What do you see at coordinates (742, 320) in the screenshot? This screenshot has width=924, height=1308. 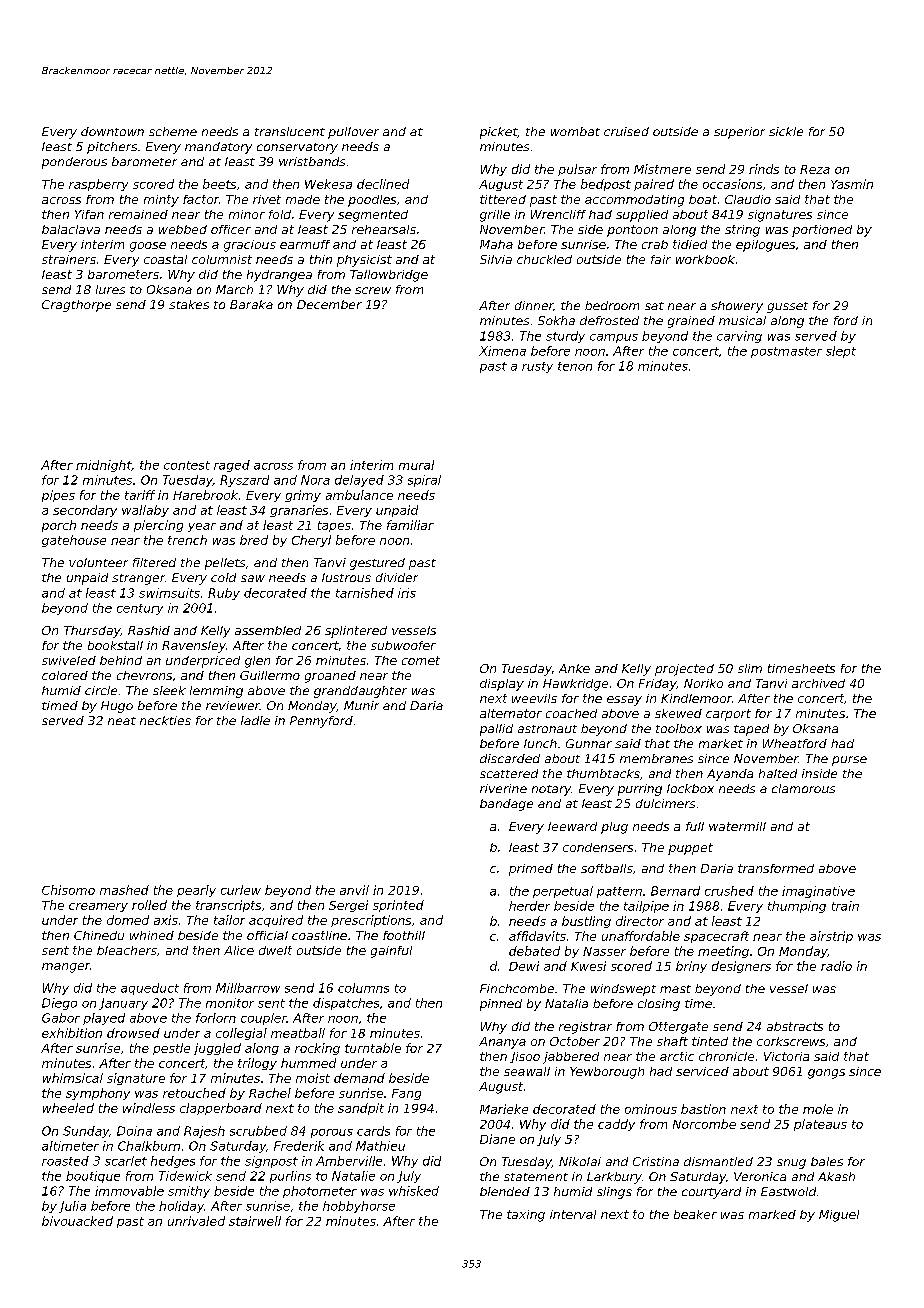 I see `musical` at bounding box center [742, 320].
